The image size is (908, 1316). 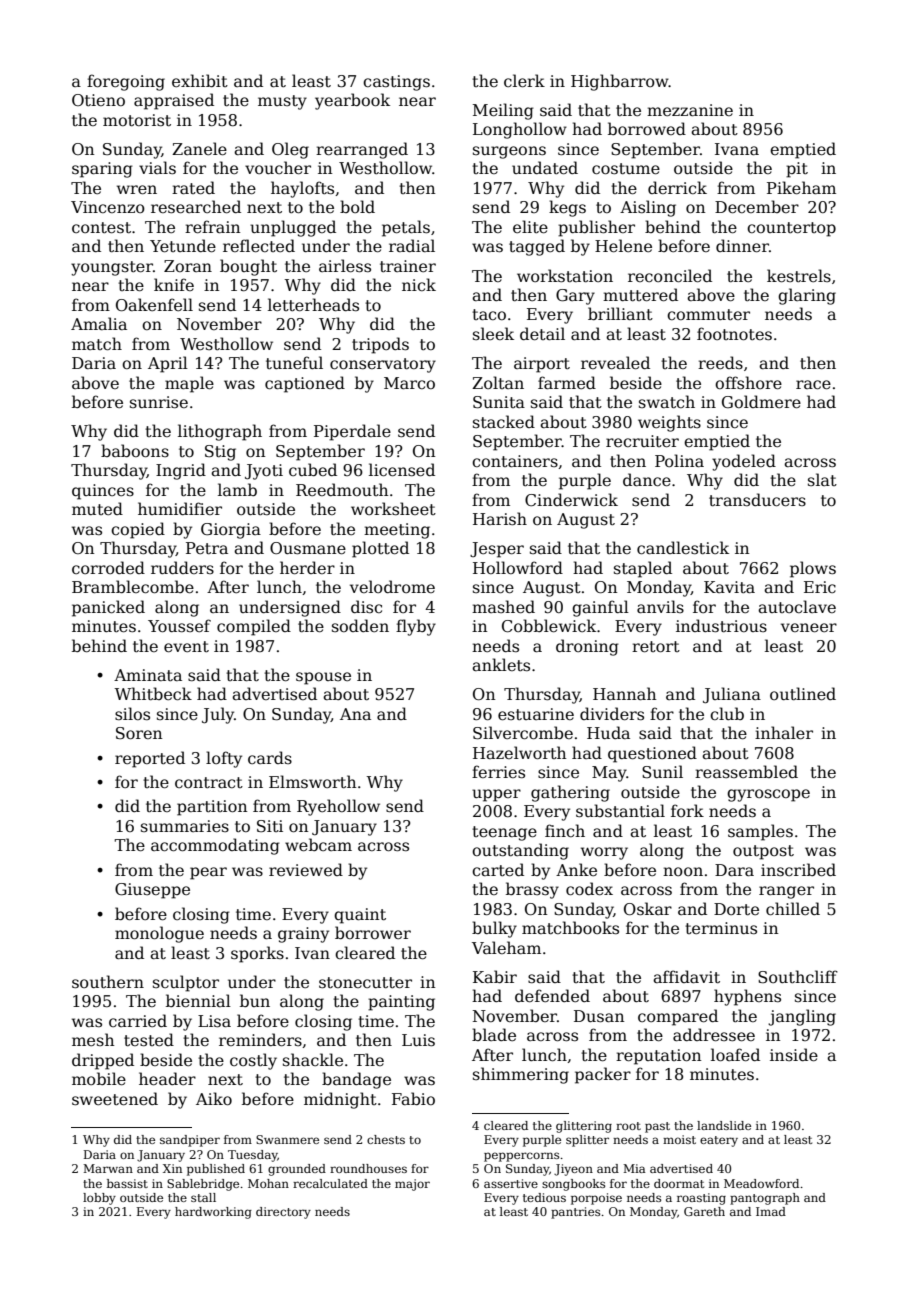 I want to click on yearbook, so click(x=352, y=101).
